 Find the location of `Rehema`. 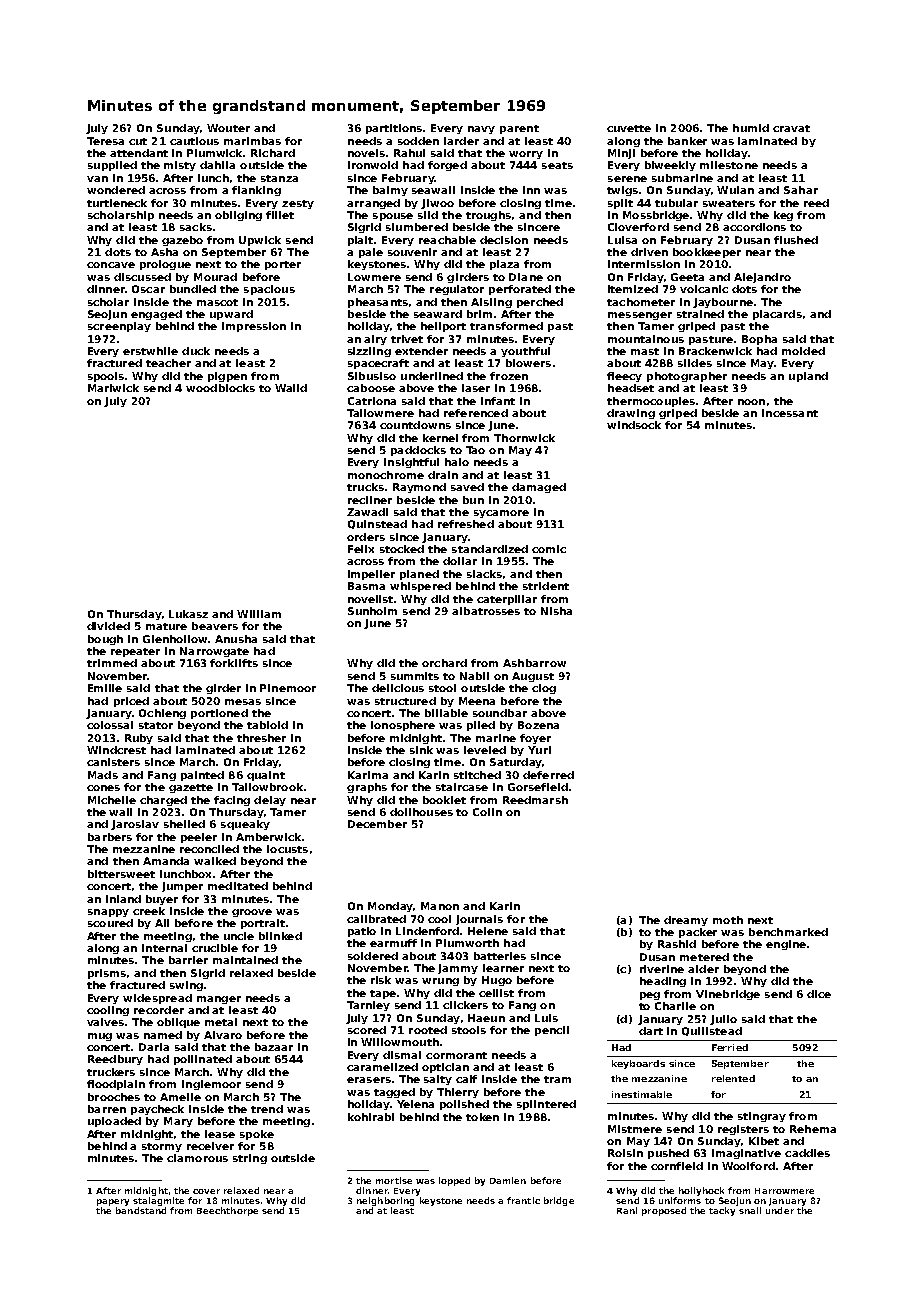

Rehema is located at coordinates (813, 1129).
